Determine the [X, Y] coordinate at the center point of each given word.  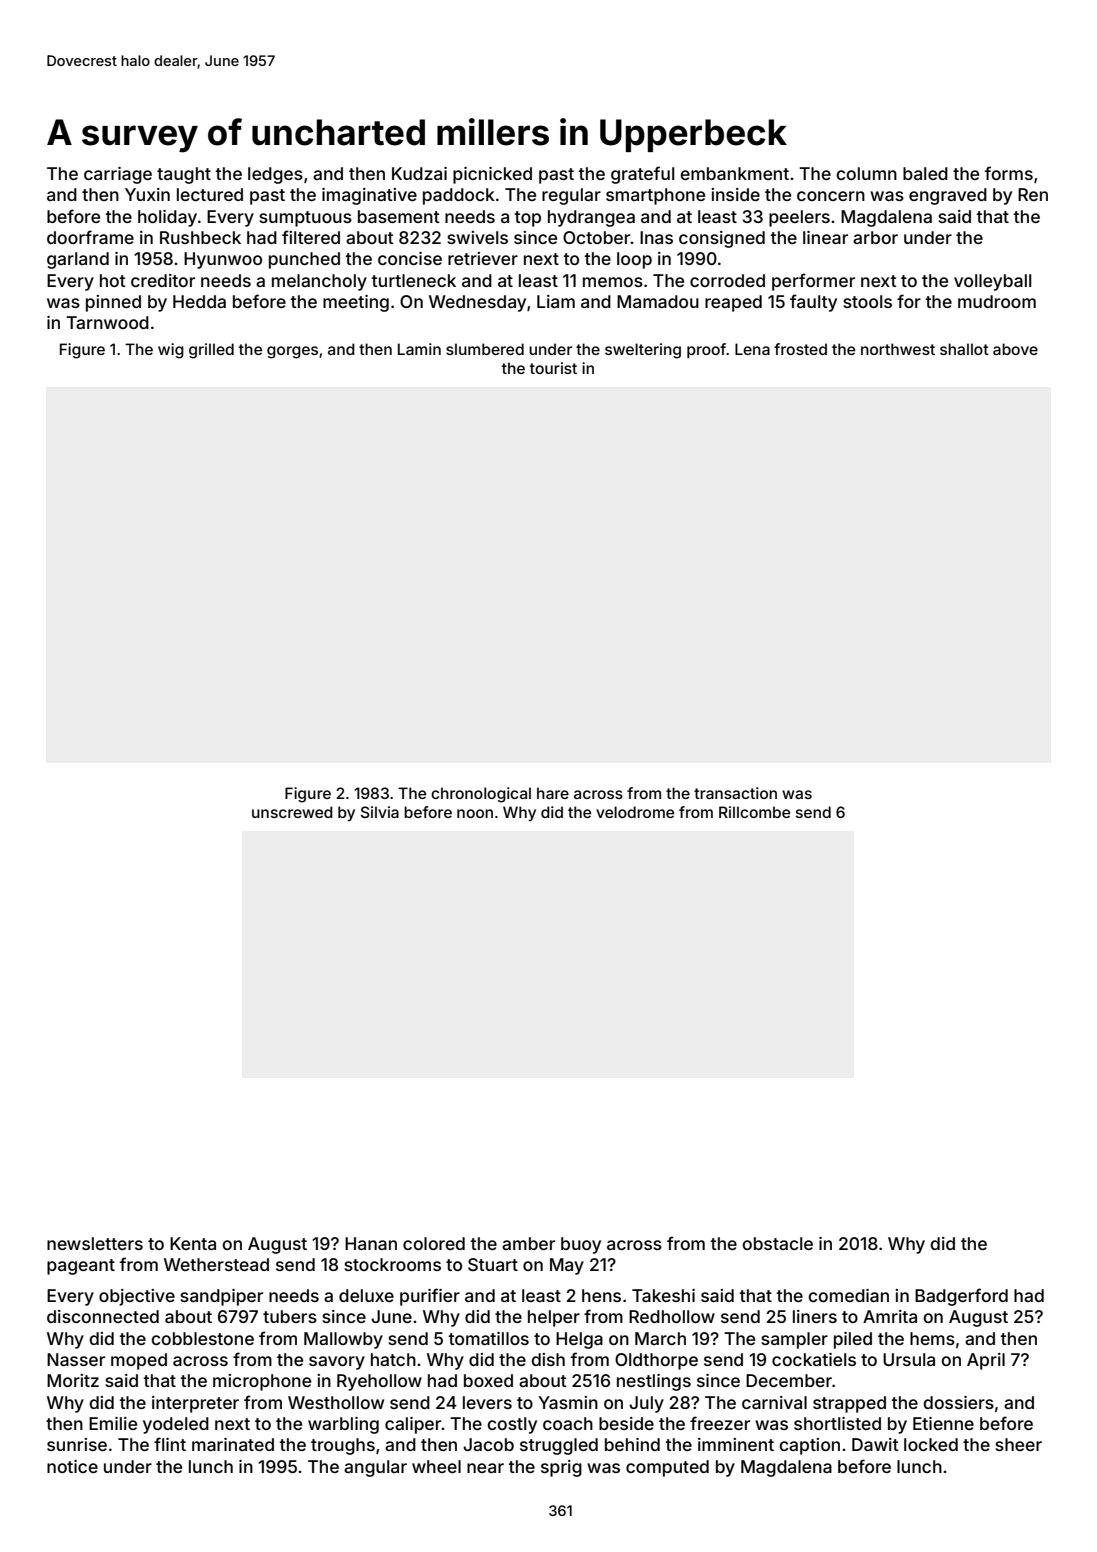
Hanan [371, 1243]
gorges [292, 352]
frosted [800, 349]
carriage [118, 175]
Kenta [193, 1243]
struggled [559, 1446]
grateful [642, 175]
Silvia [380, 812]
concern [831, 196]
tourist [553, 368]
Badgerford [961, 1297]
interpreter [195, 1404]
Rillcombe [754, 812]
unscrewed [292, 812]
